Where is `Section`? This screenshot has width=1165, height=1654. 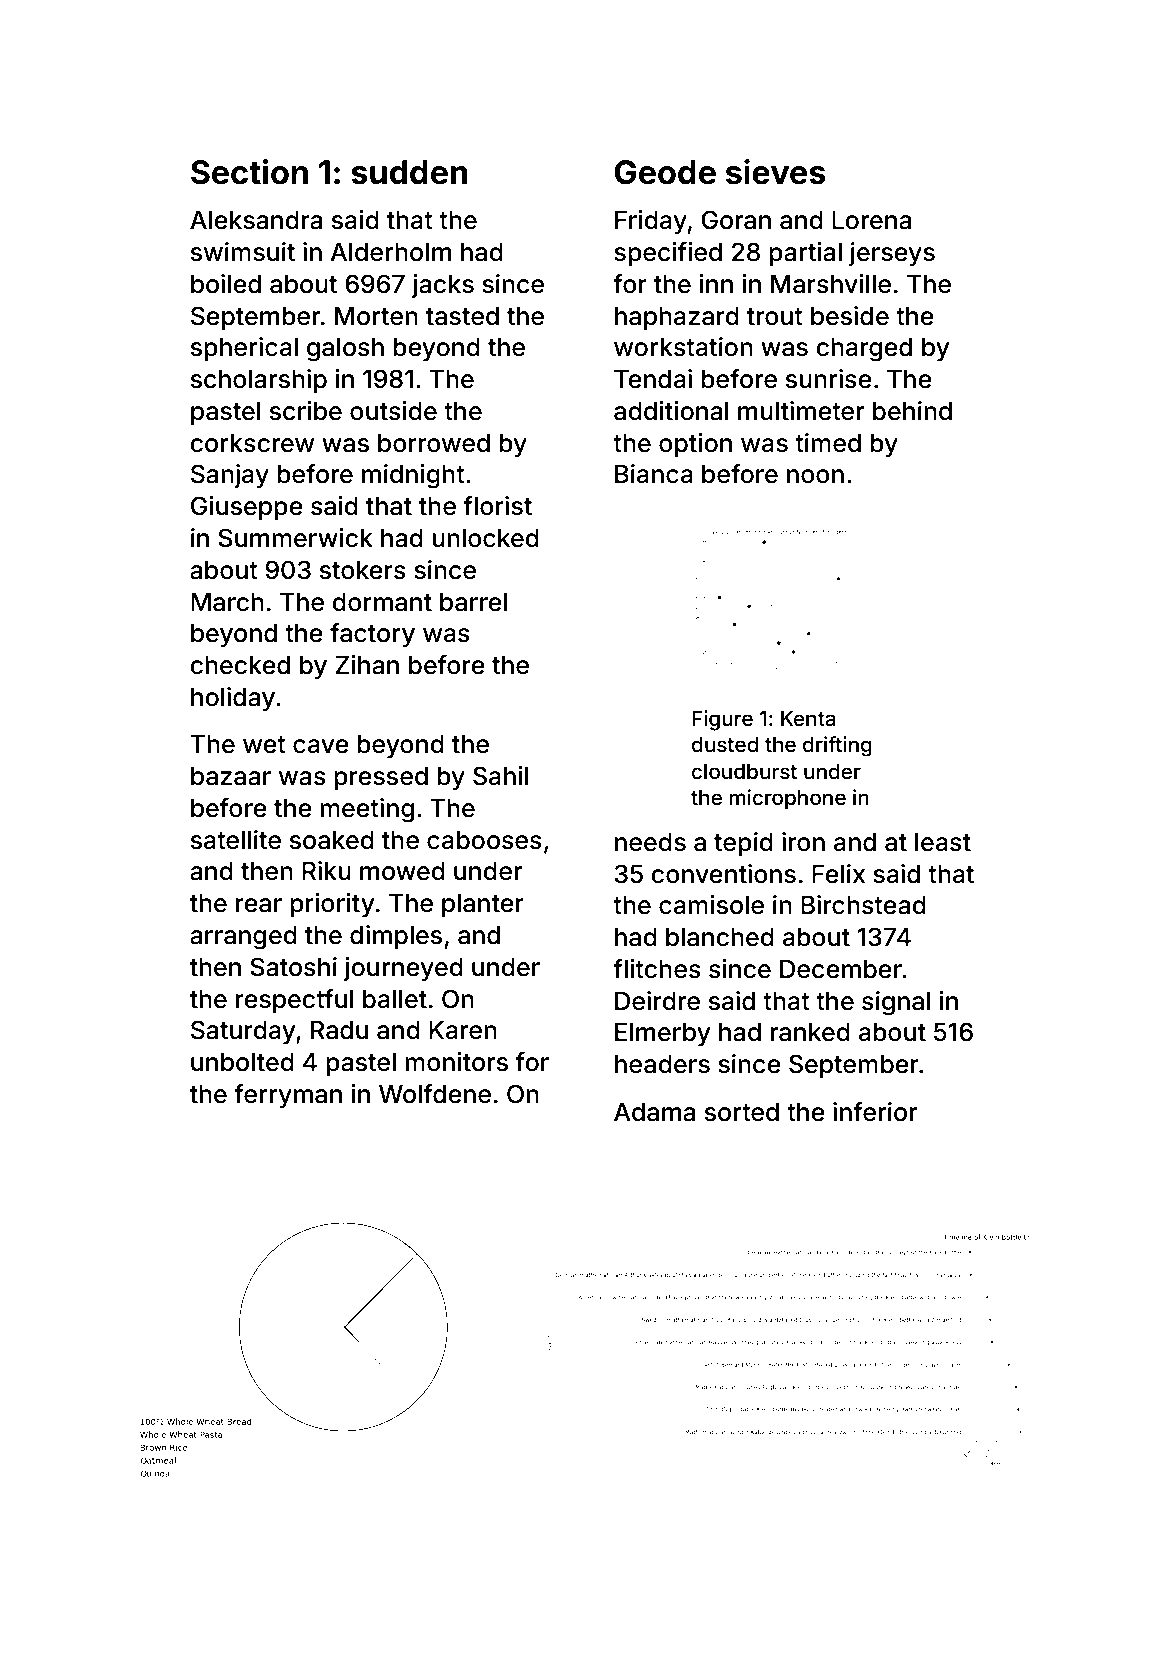 Section is located at coordinates (249, 172).
